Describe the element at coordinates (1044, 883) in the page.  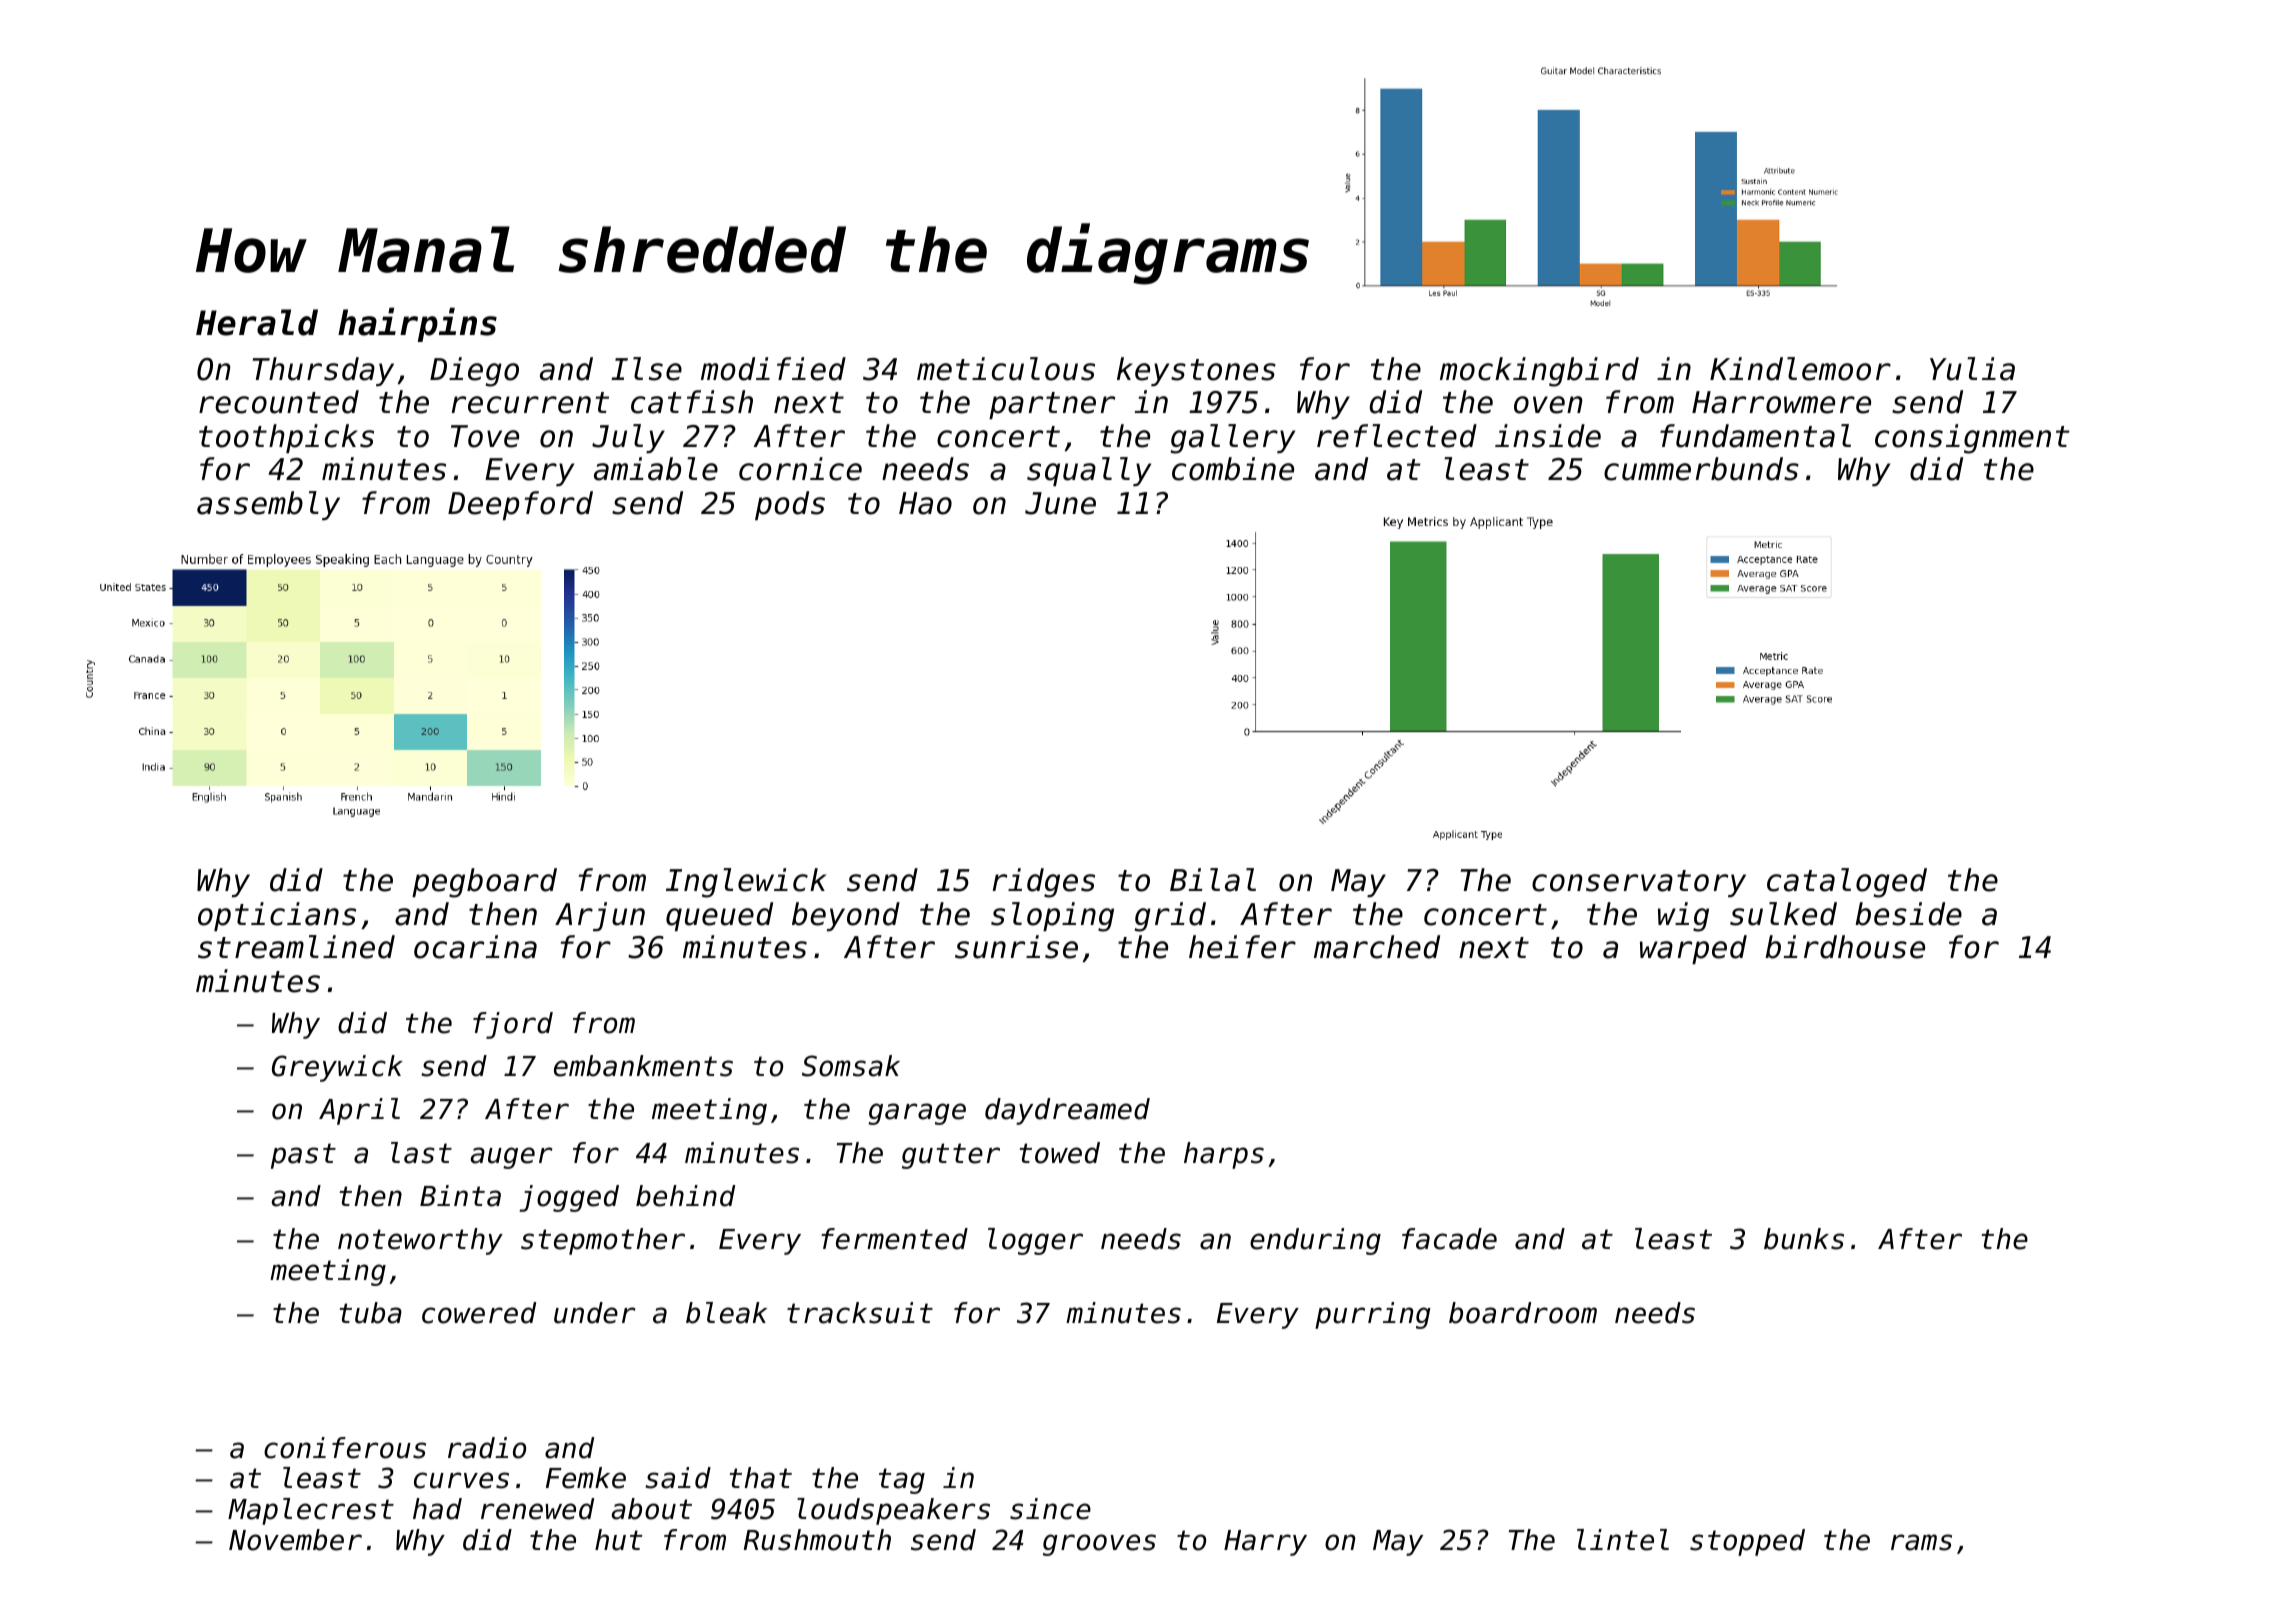
I see `ridges` at that location.
